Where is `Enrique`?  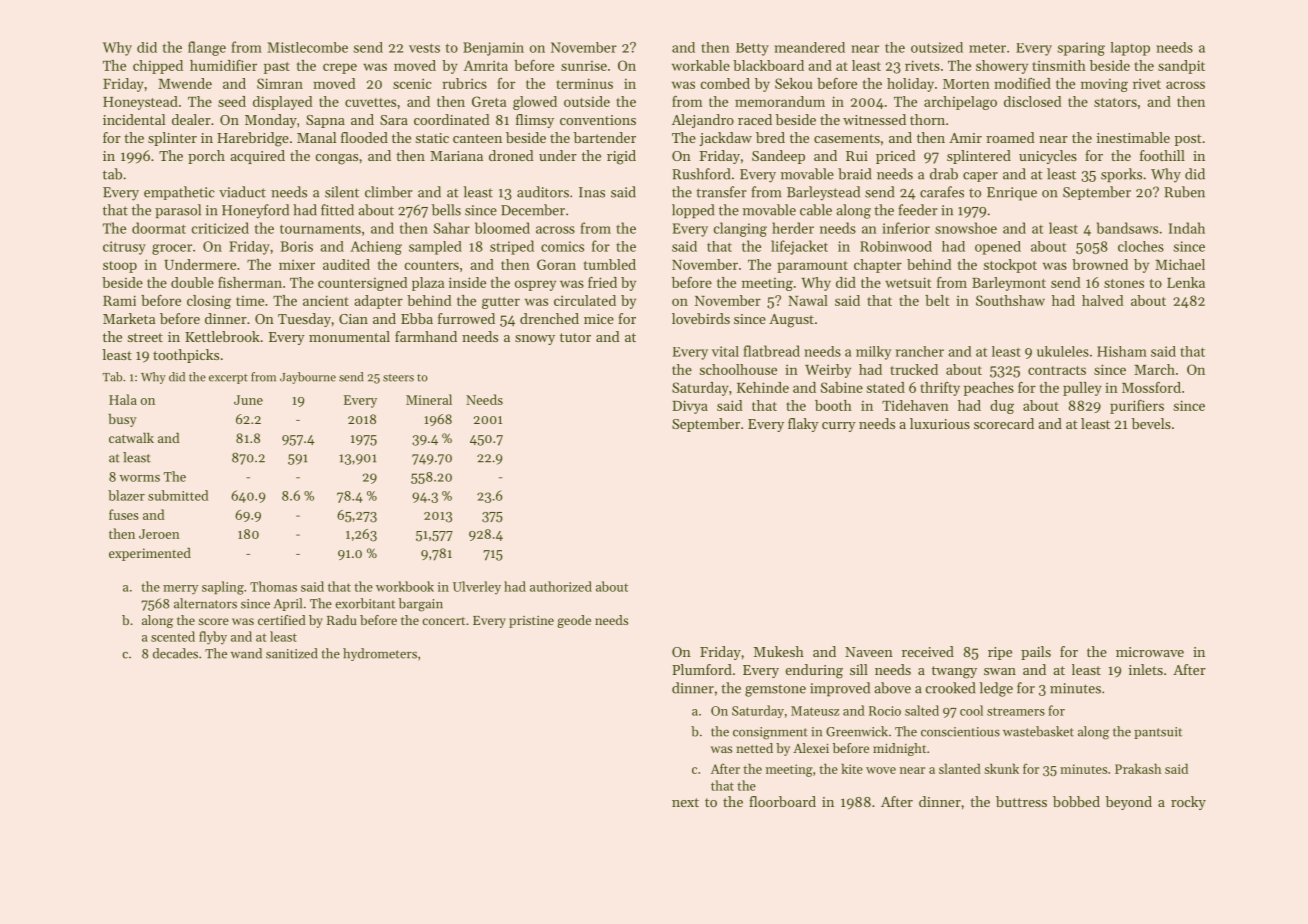
Enrique is located at coordinates (1012, 194).
